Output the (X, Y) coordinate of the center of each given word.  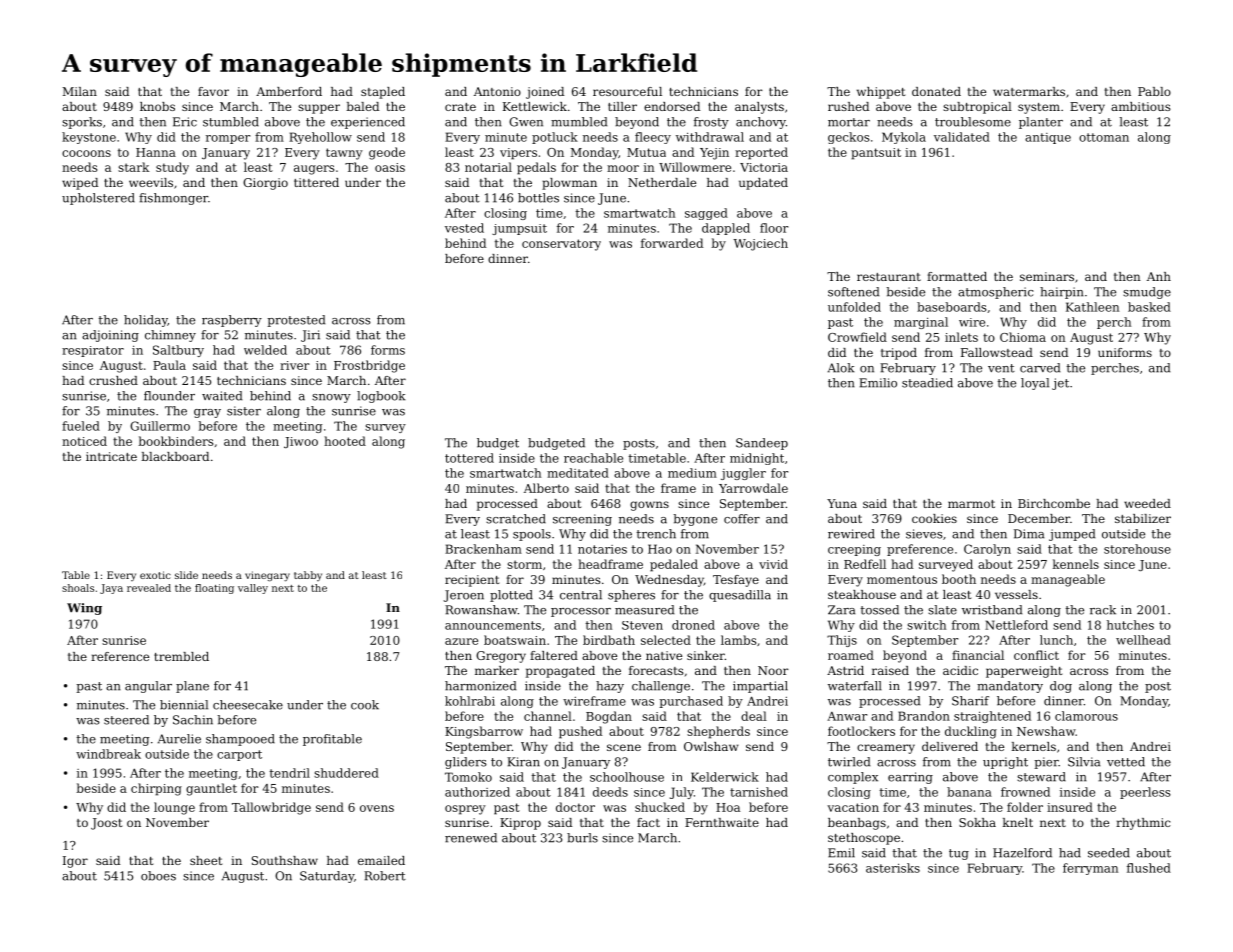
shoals (78, 588)
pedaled (674, 565)
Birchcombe (1054, 503)
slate (942, 610)
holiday (146, 321)
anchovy (761, 123)
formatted (957, 276)
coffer (742, 519)
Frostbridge (369, 366)
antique (1048, 138)
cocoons (86, 153)
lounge (174, 808)
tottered (469, 458)
